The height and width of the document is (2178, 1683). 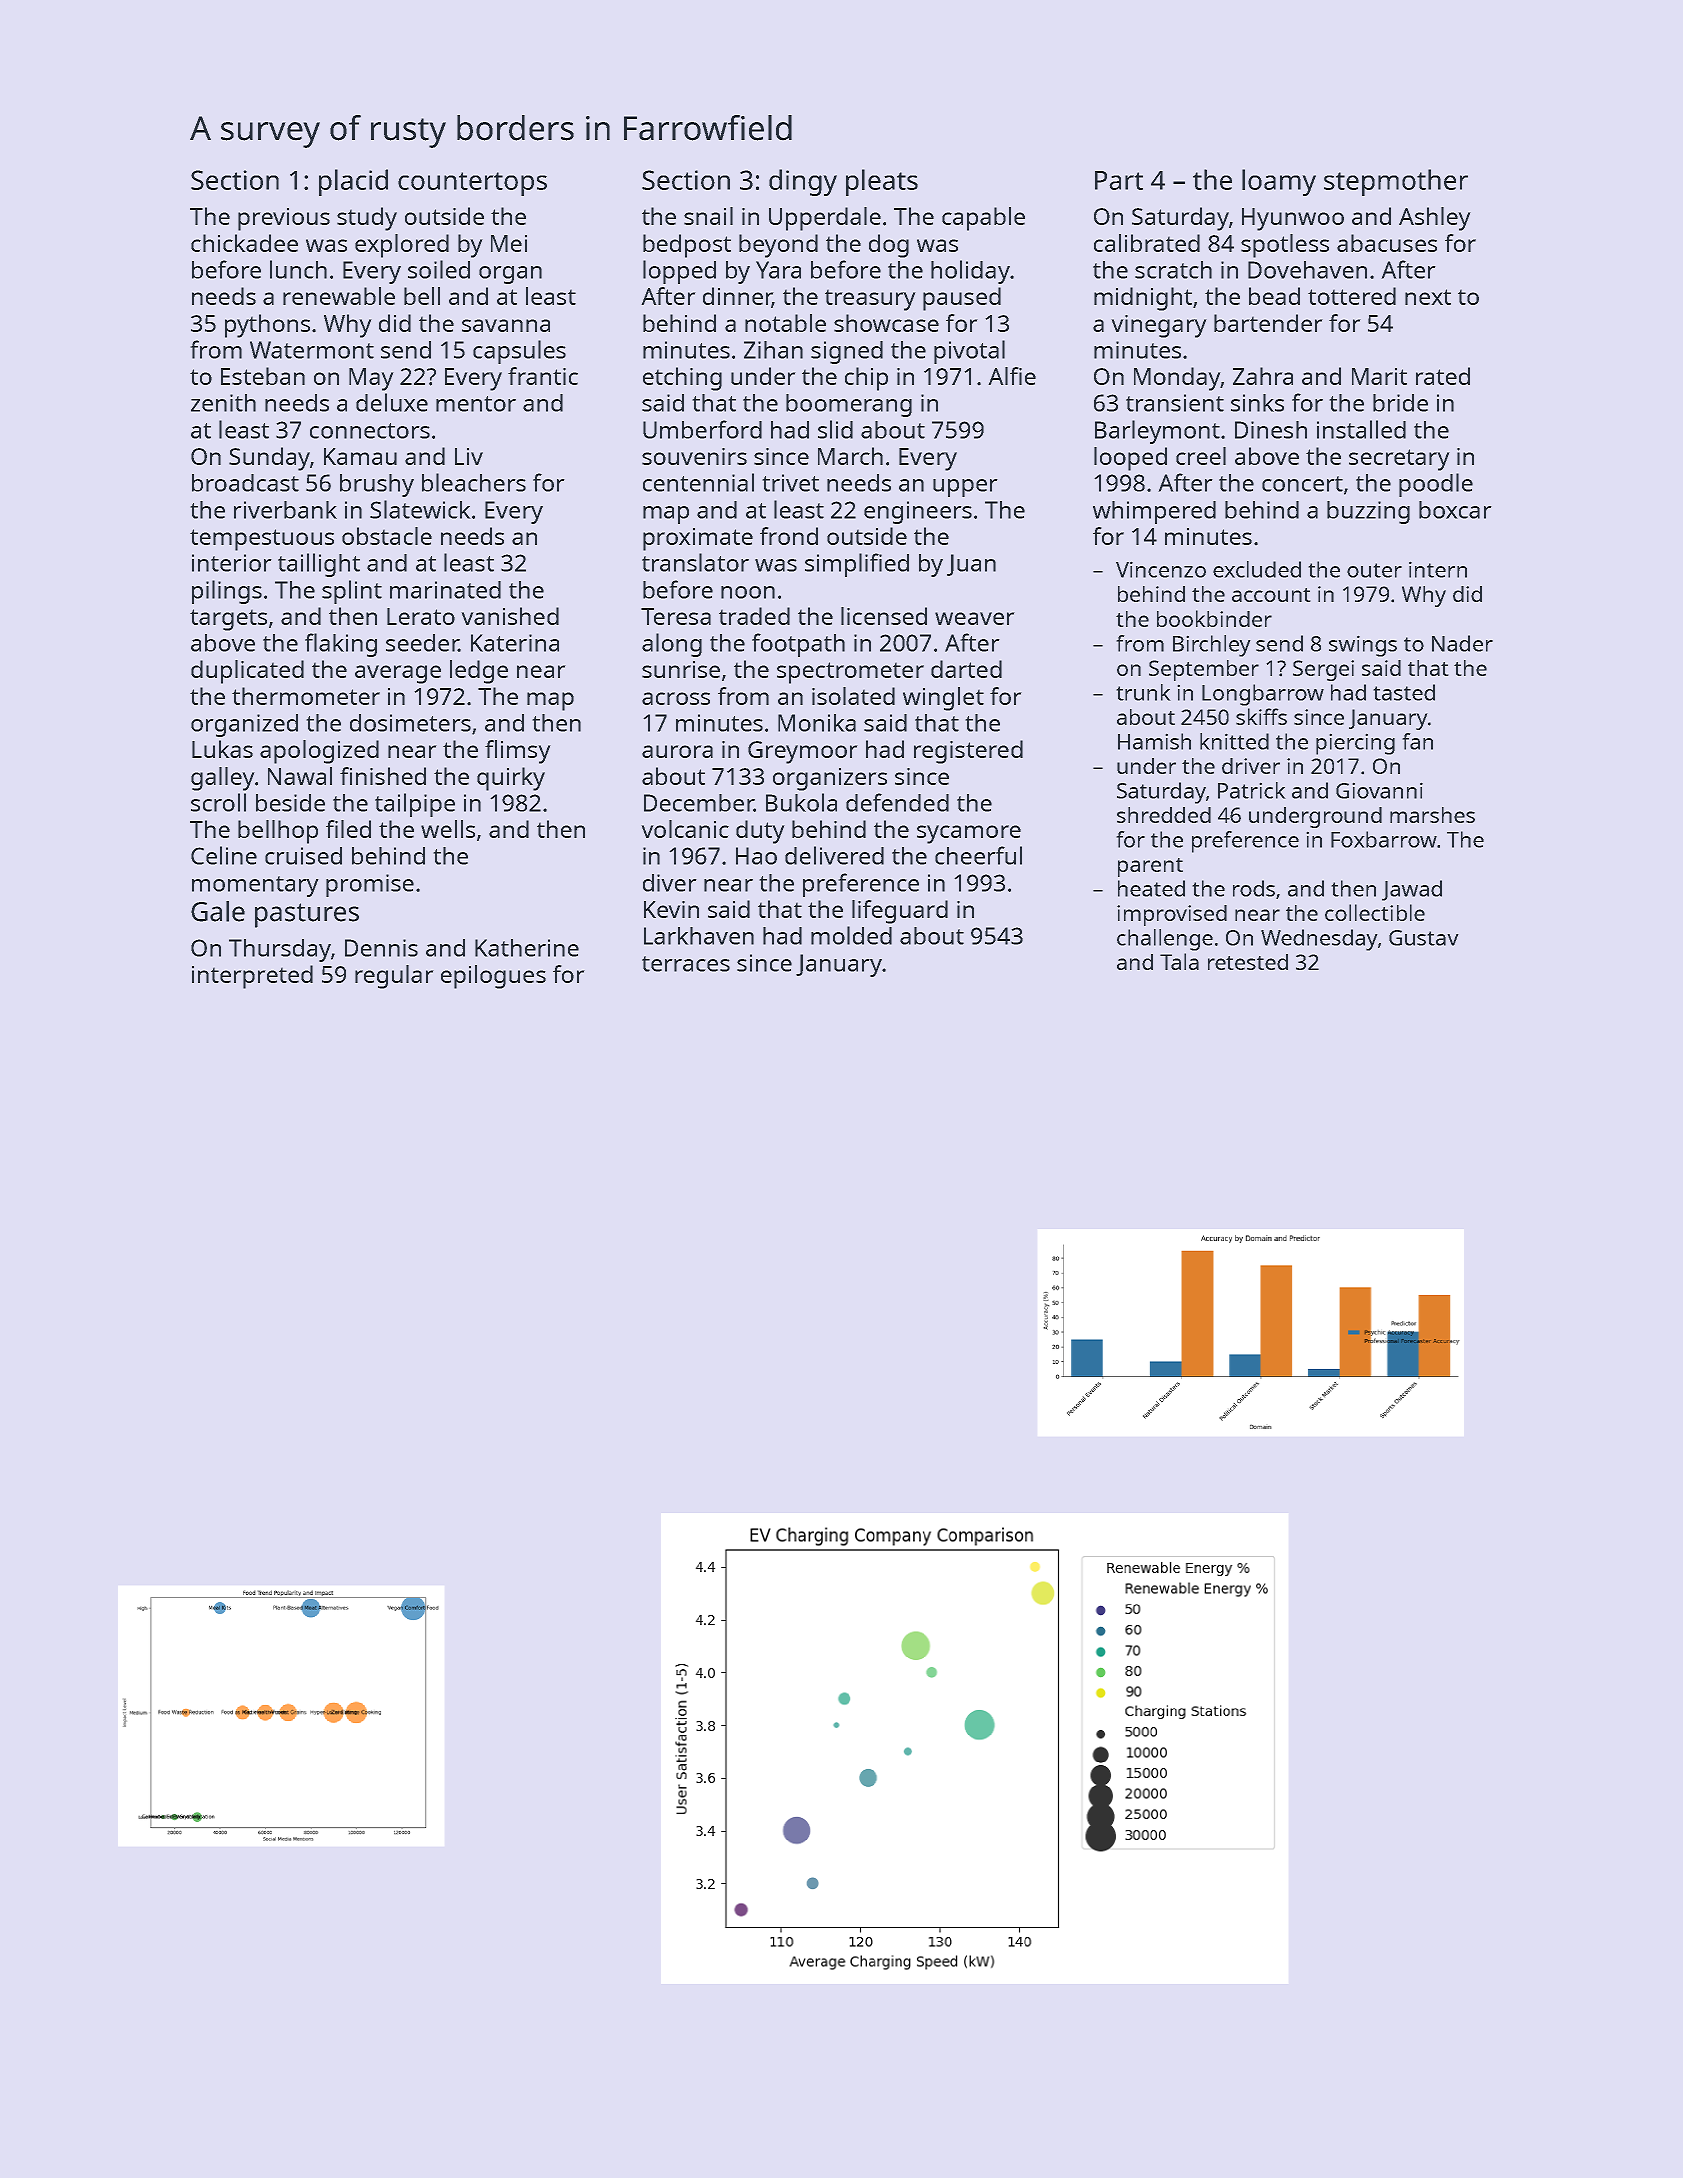 What do you see at coordinates (228, 620) in the document?
I see `targets` at bounding box center [228, 620].
